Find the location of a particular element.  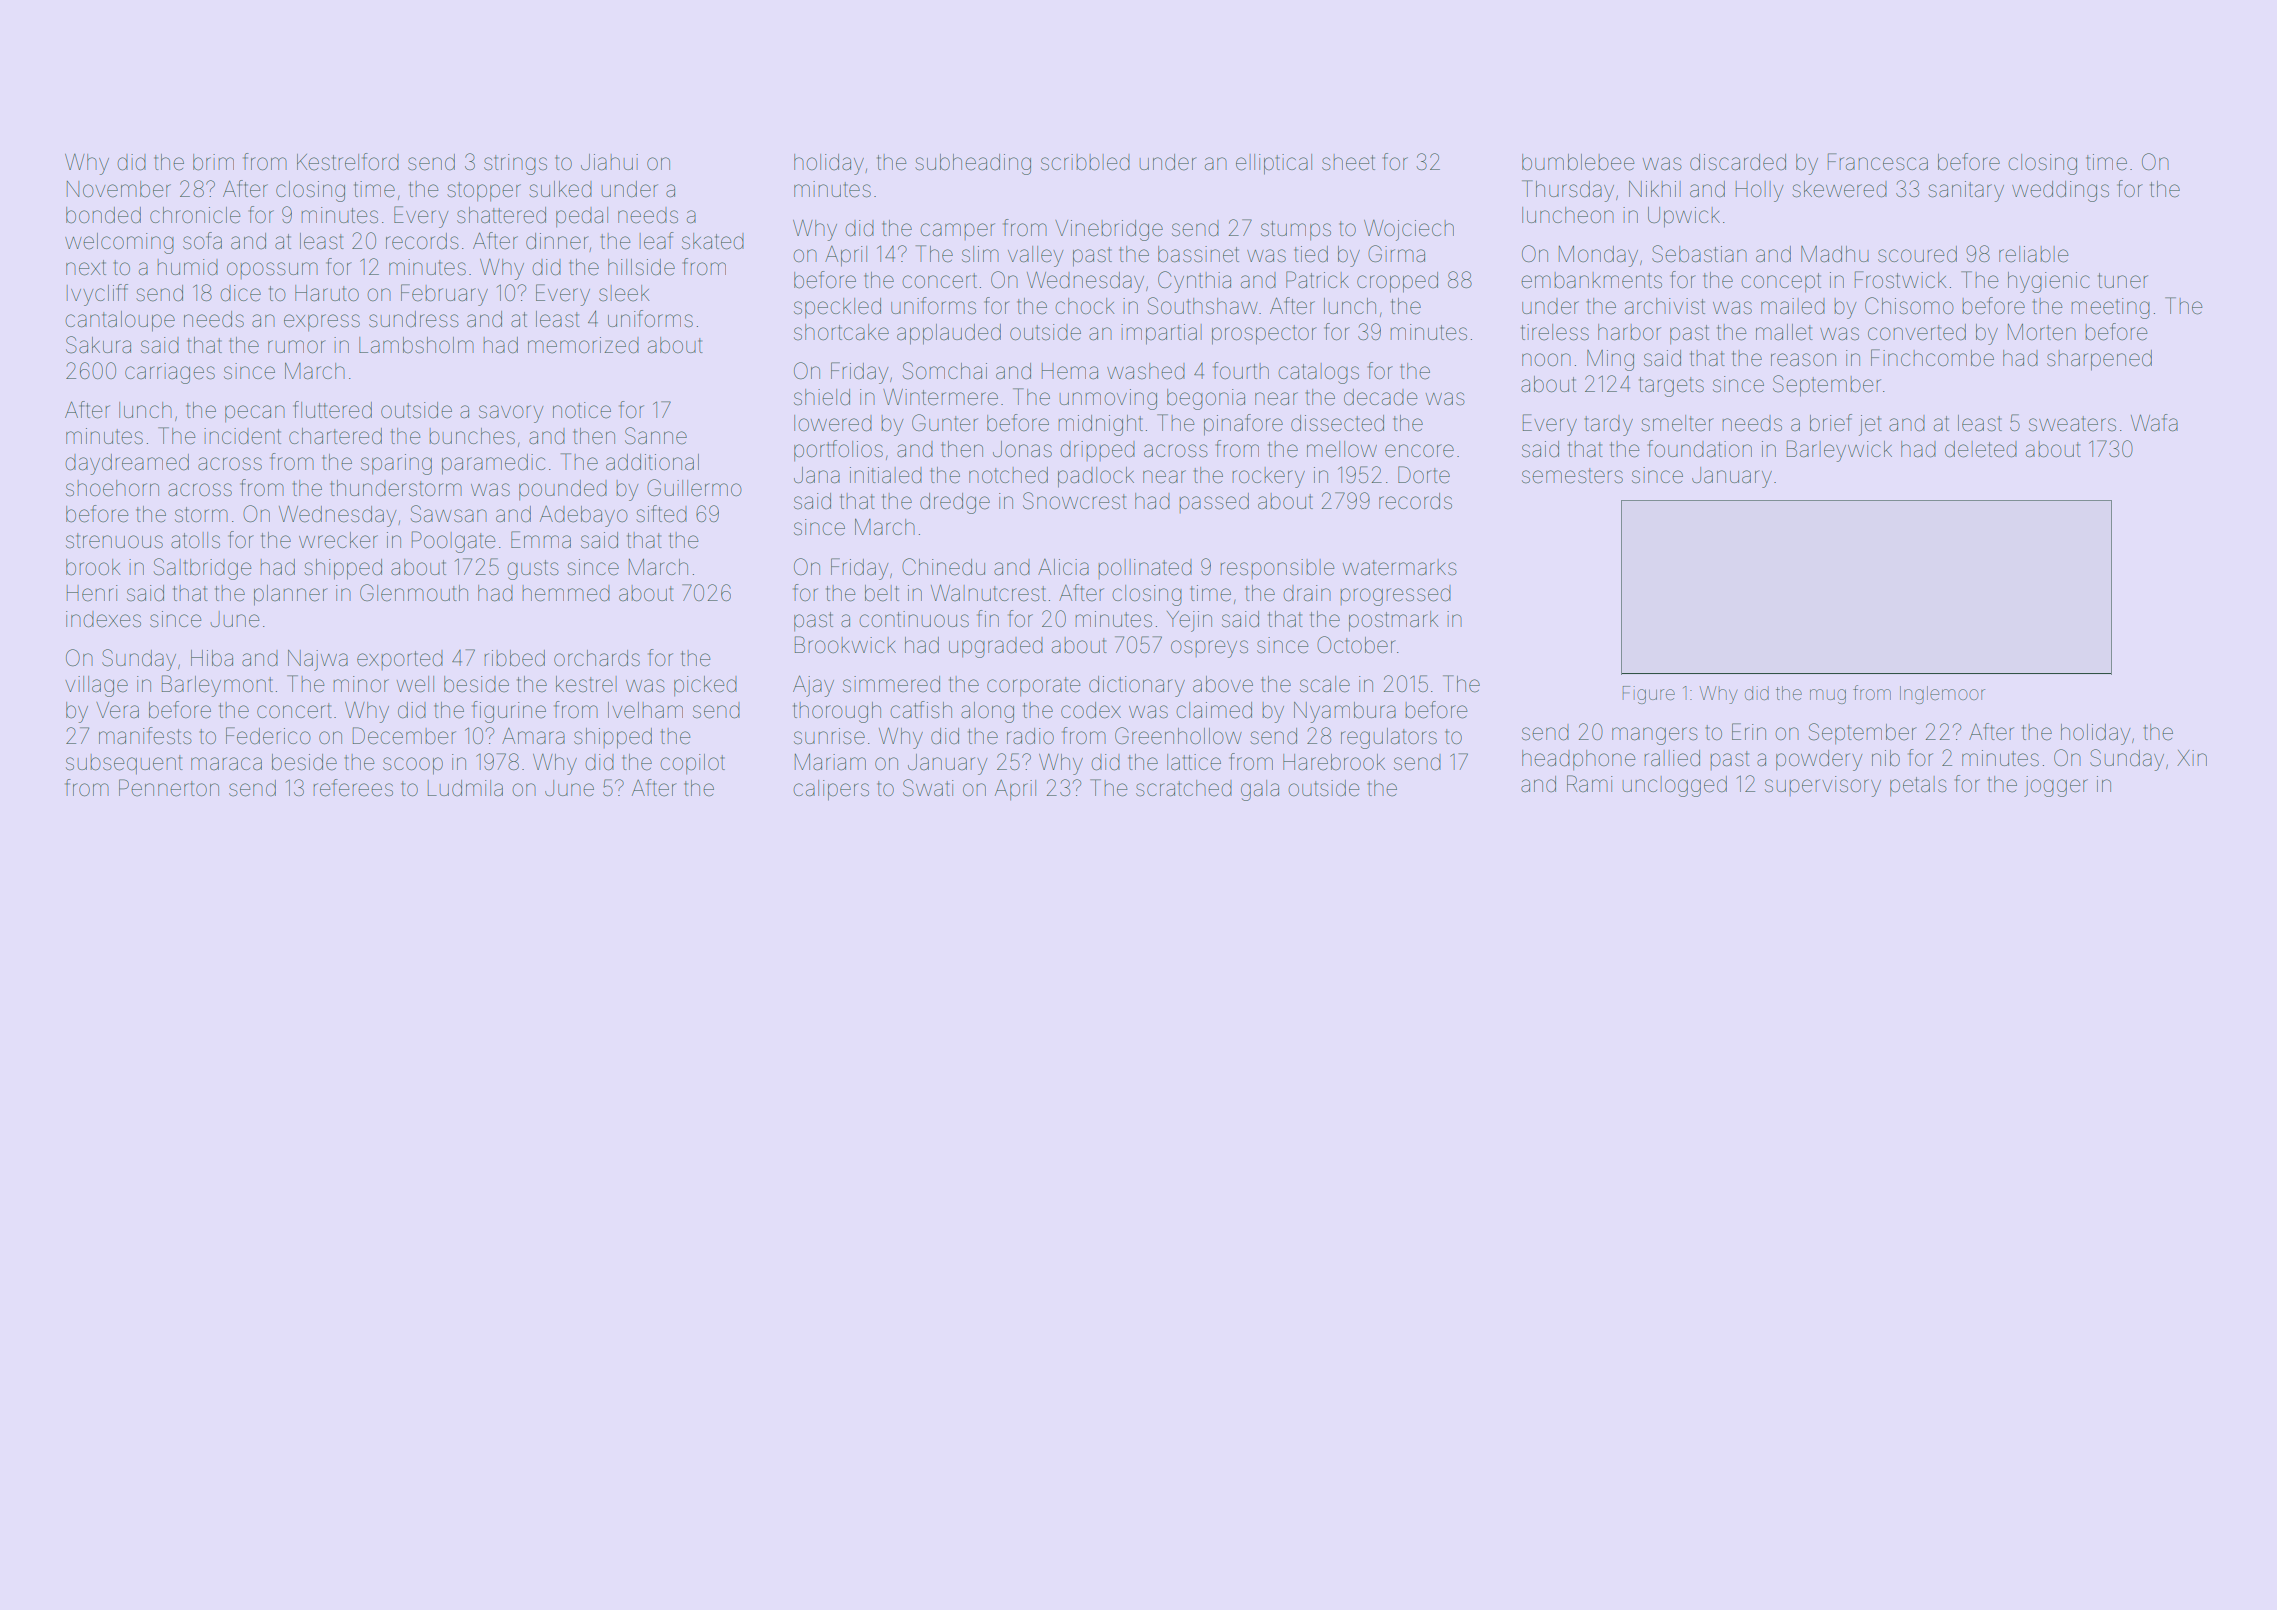

Pennerton is located at coordinates (169, 788).
